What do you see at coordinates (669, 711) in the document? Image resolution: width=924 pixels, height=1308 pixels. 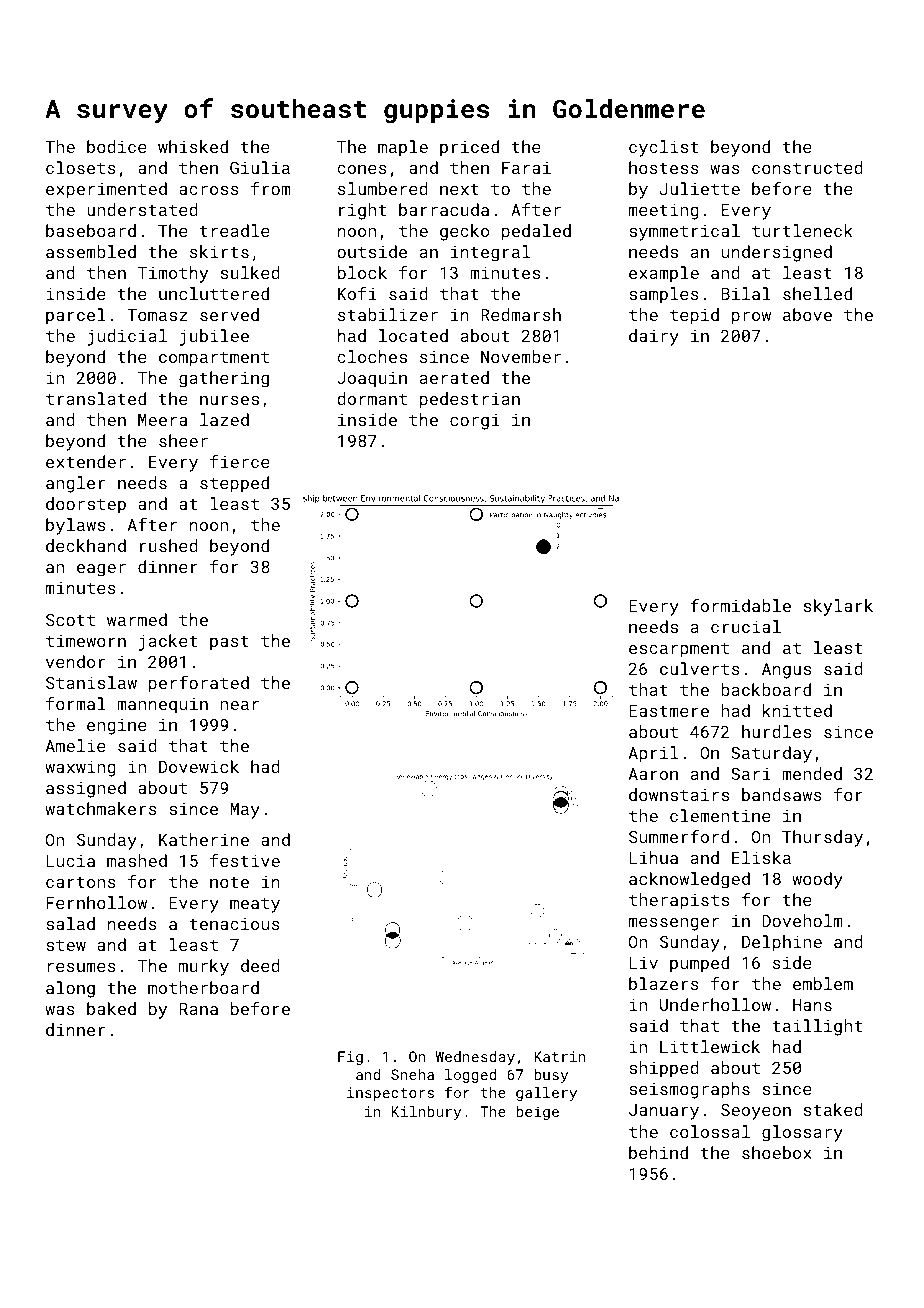 I see `Eastmere` at bounding box center [669, 711].
